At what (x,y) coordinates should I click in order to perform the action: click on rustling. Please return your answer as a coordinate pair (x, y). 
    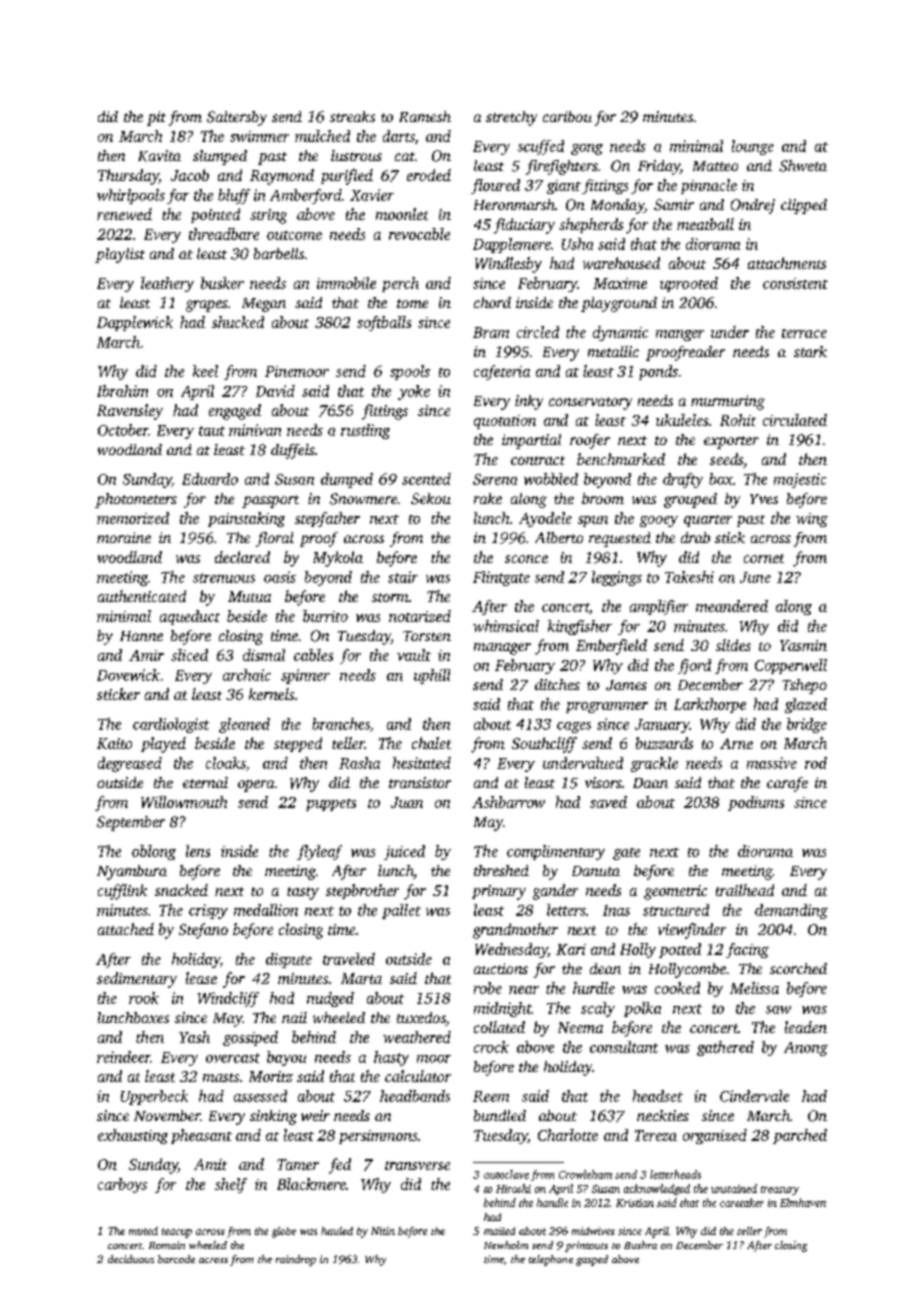
    Looking at the image, I should click on (365, 431).
